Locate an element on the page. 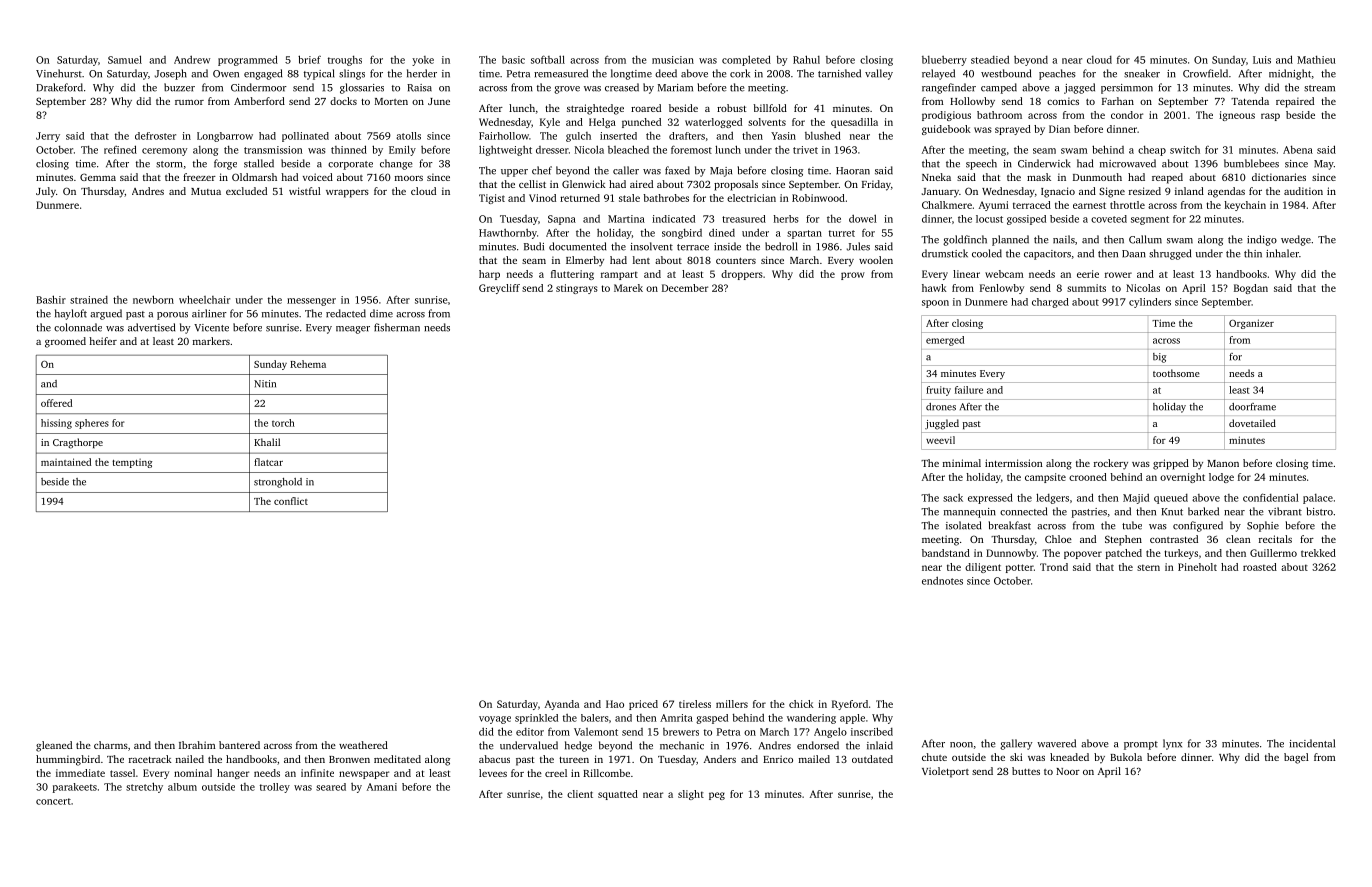 This document has width=1372, height=887. Violetport is located at coordinates (945, 772).
